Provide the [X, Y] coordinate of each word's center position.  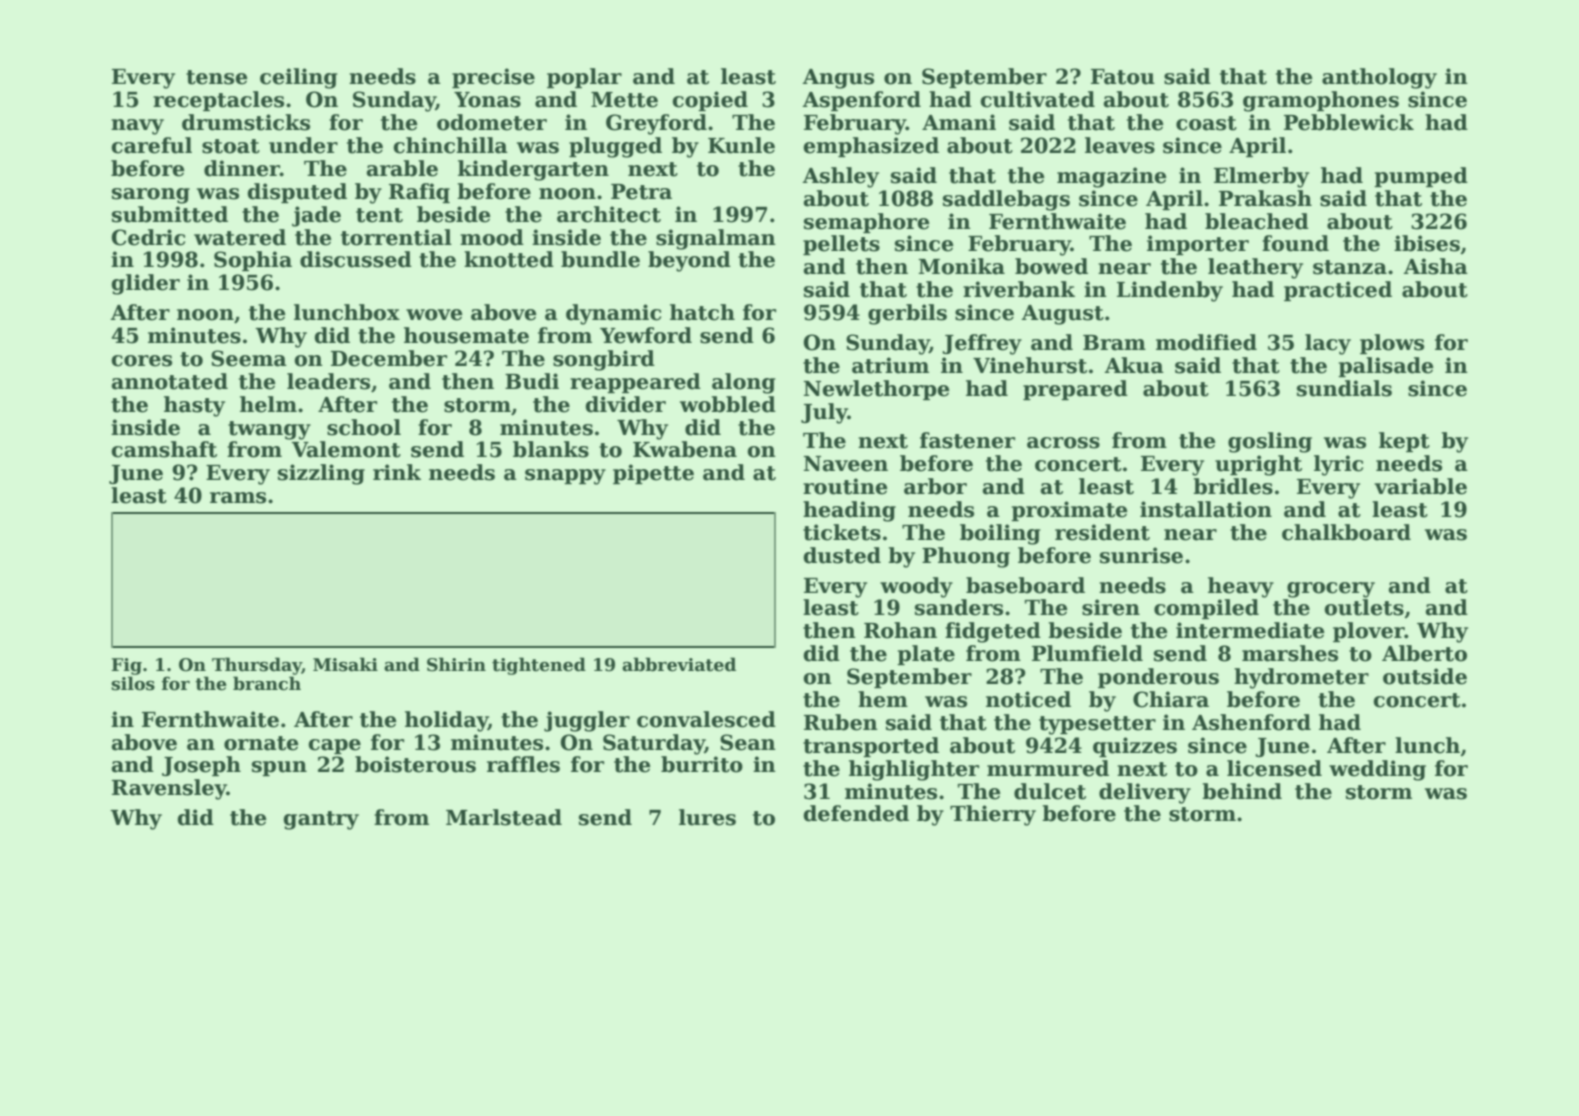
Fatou [1123, 77]
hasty [194, 406]
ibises [1427, 243]
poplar [584, 78]
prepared [1075, 390]
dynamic [613, 314]
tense [216, 77]
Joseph [201, 766]
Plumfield [1087, 653]
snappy [565, 477]
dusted [842, 555]
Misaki [345, 664]
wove [434, 315]
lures [707, 817]
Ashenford [1251, 722]
